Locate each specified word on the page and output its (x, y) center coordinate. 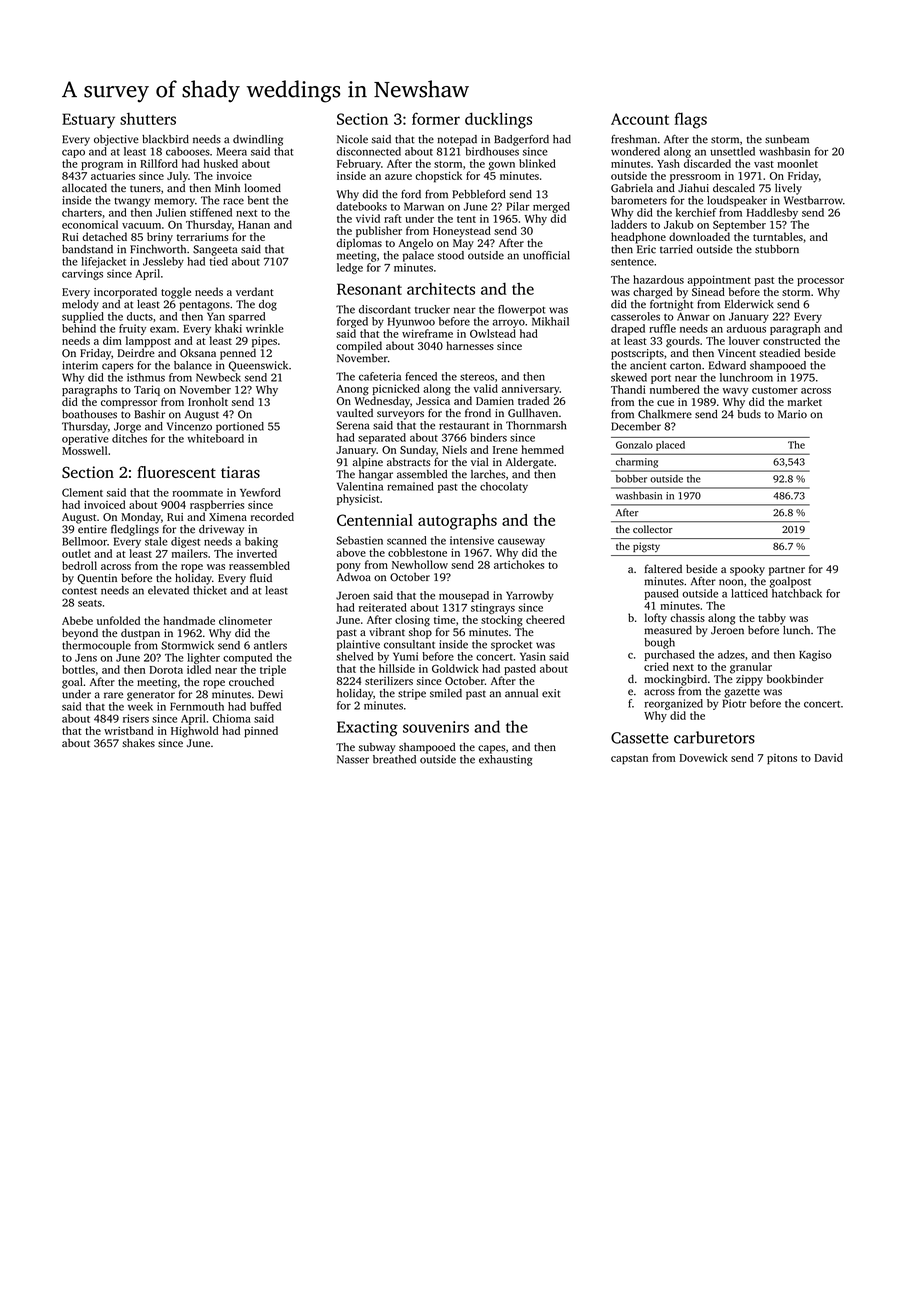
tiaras (240, 472)
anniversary (531, 389)
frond (478, 412)
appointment (719, 280)
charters (82, 212)
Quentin (97, 579)
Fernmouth (197, 706)
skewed (629, 377)
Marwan (424, 206)
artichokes (519, 564)
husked (221, 163)
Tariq (147, 390)
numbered (675, 389)
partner (787, 571)
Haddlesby (772, 213)
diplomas (359, 244)
